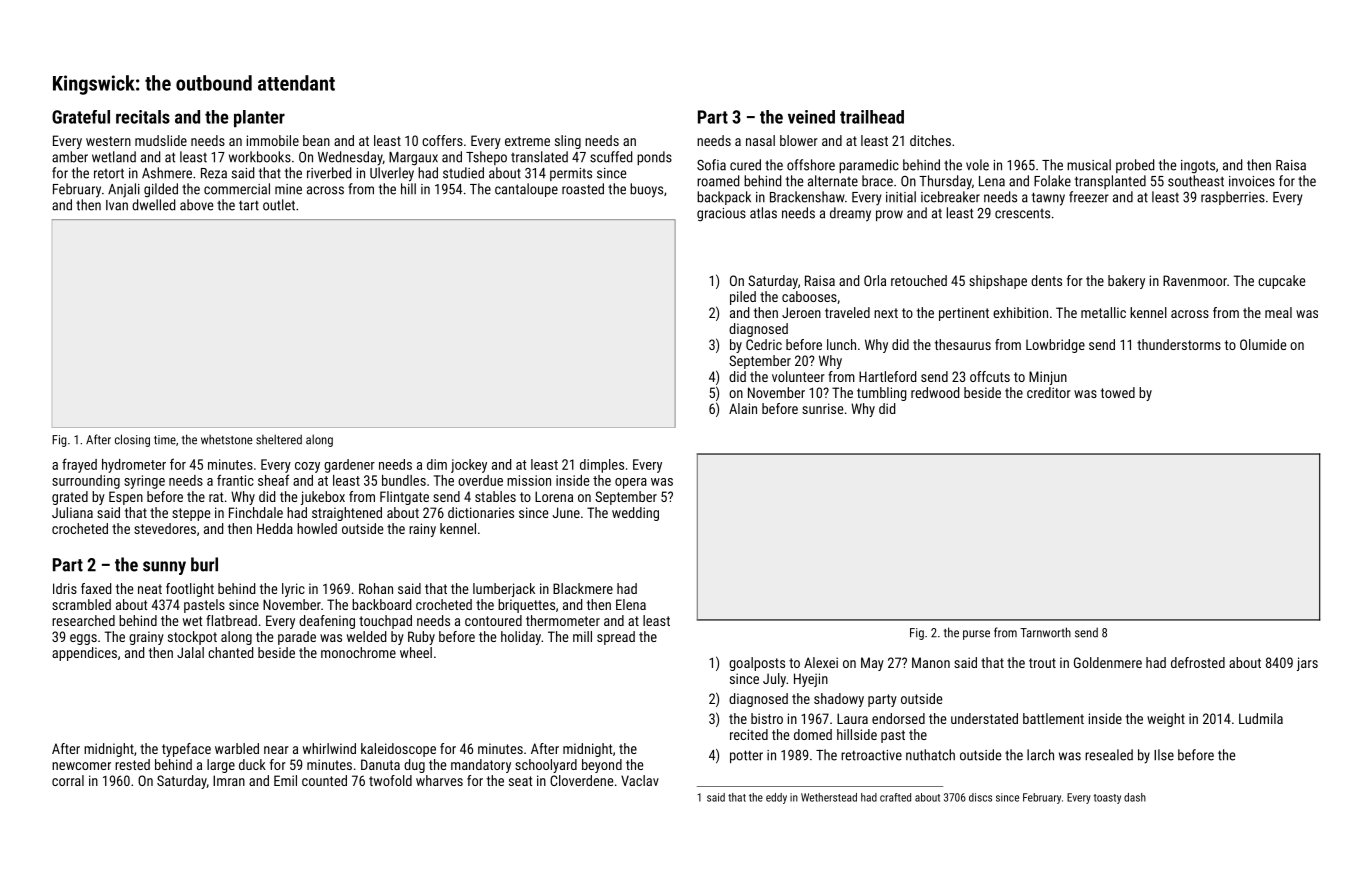 This screenshot has width=1372, height=887. What do you see at coordinates (1118, 392) in the screenshot?
I see `towed` at bounding box center [1118, 392].
